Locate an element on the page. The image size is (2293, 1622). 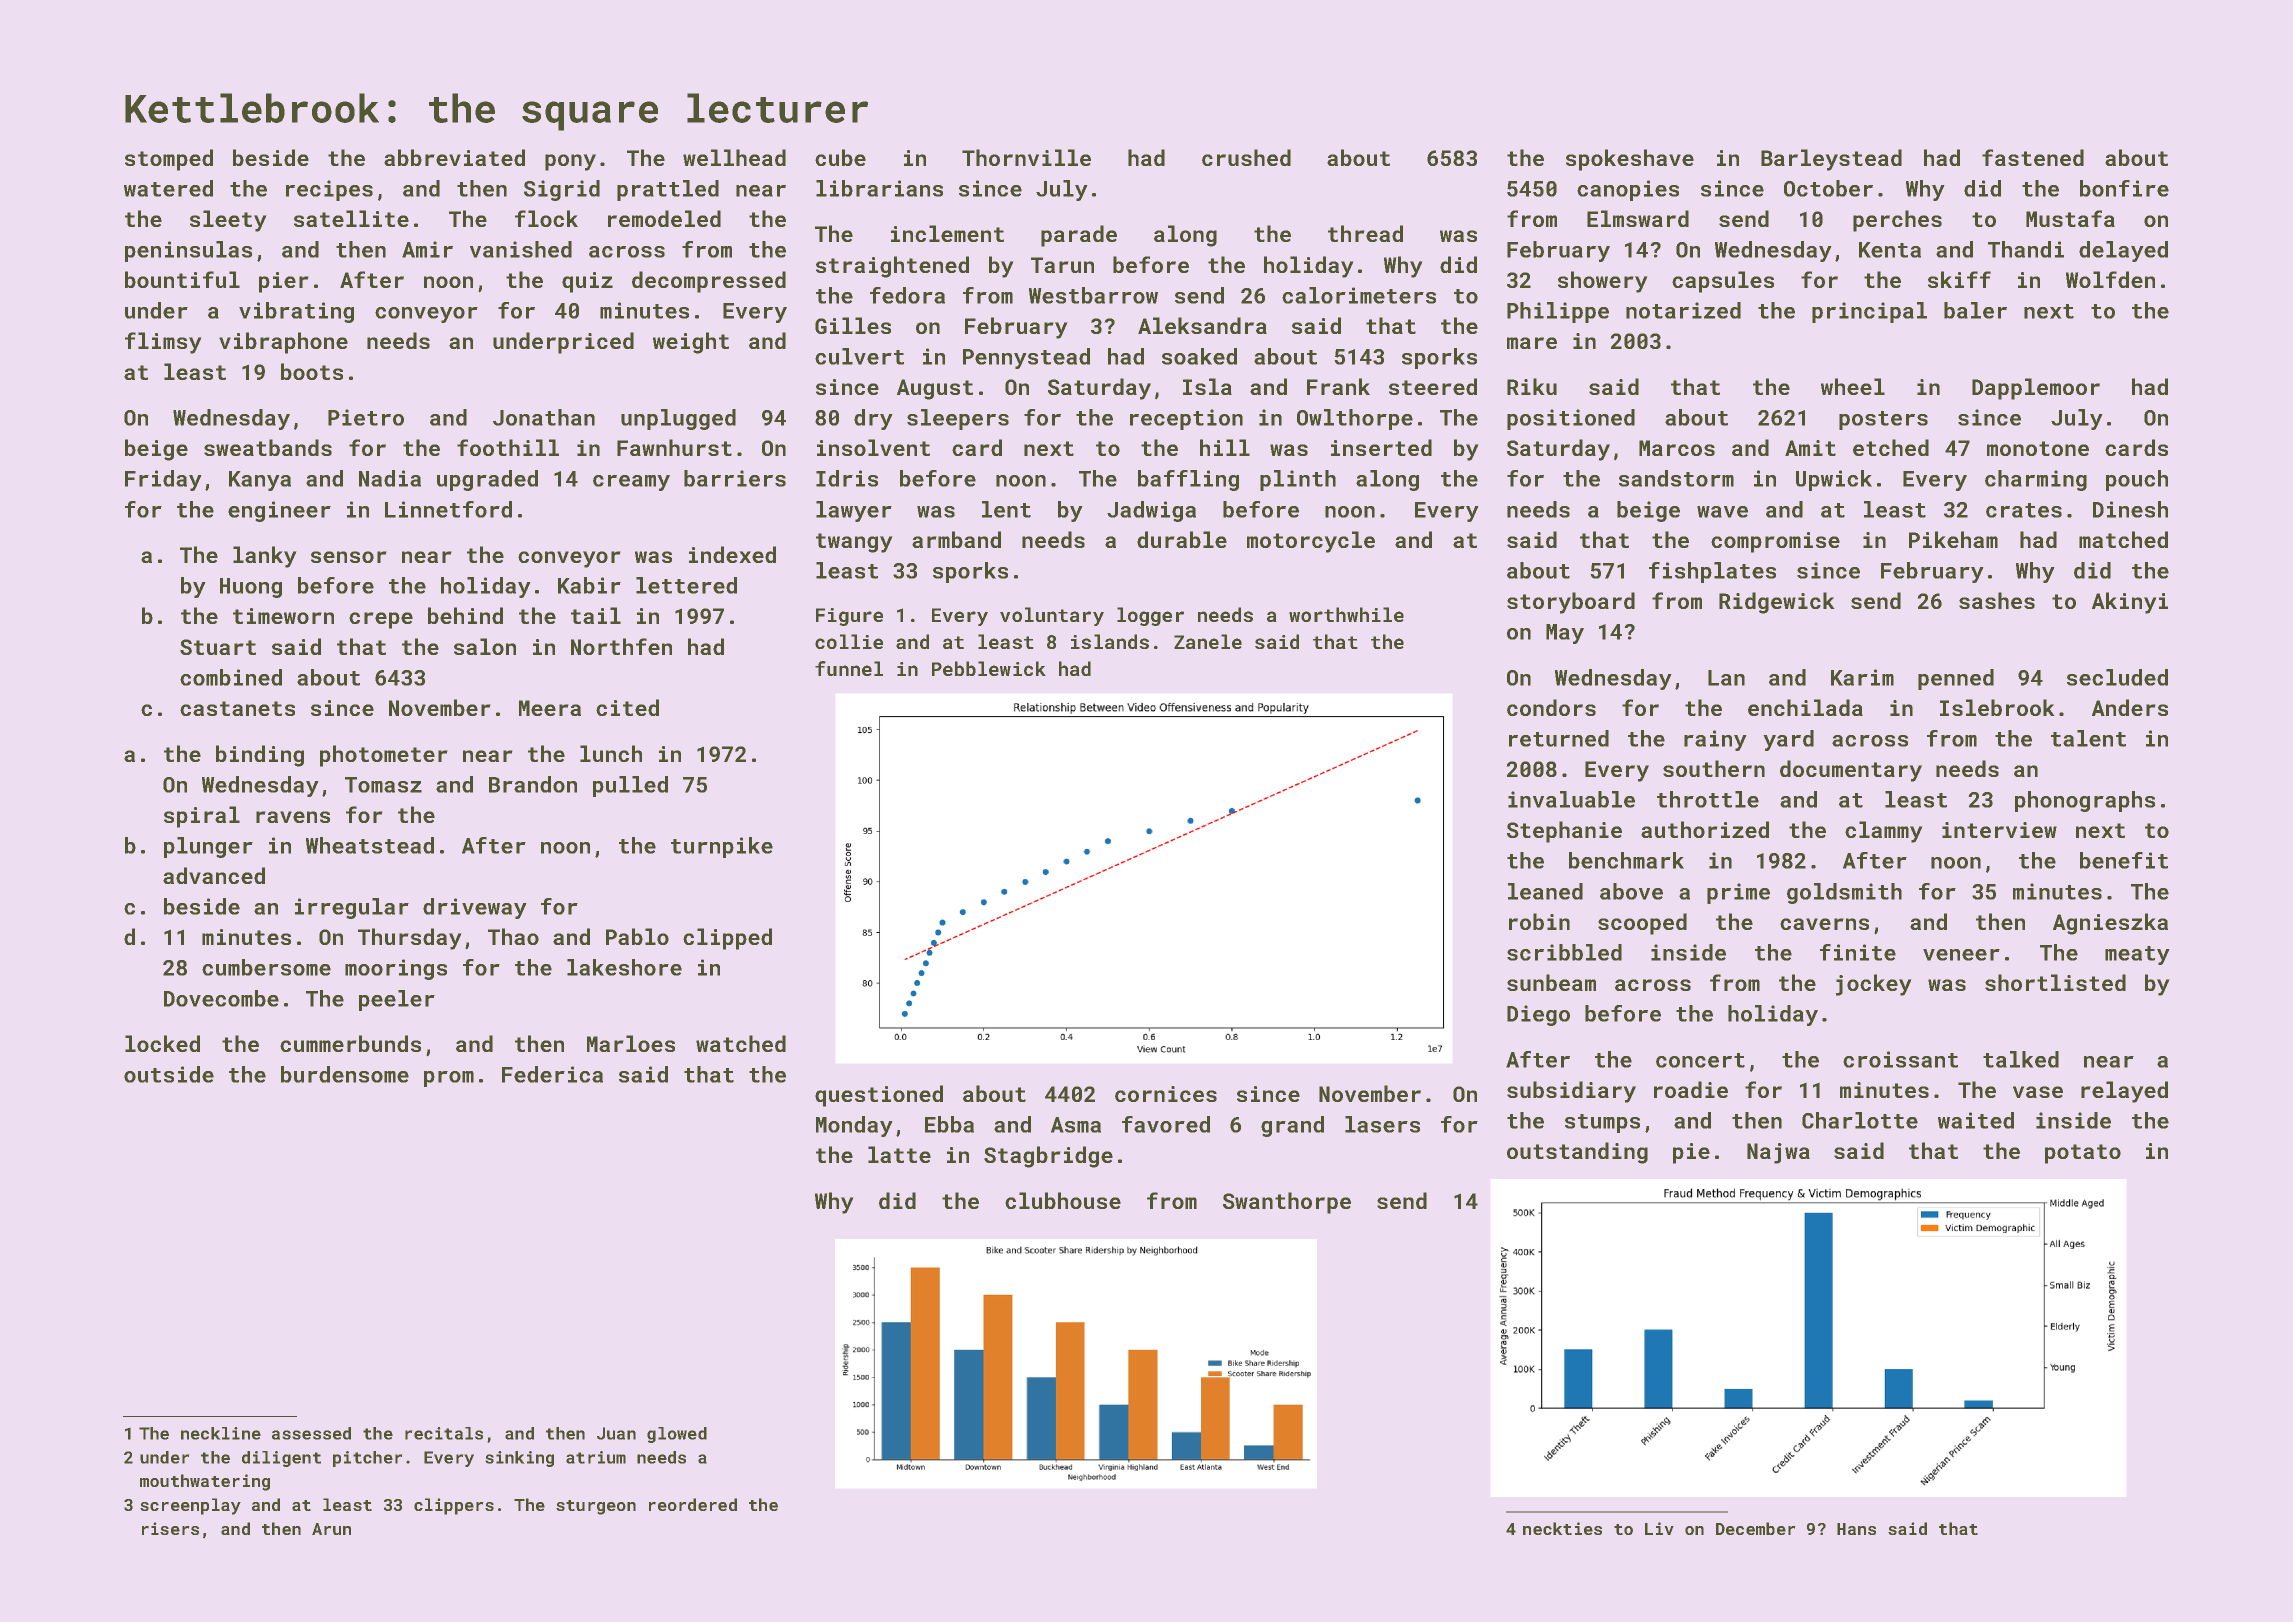
crushed is located at coordinates (1246, 157).
